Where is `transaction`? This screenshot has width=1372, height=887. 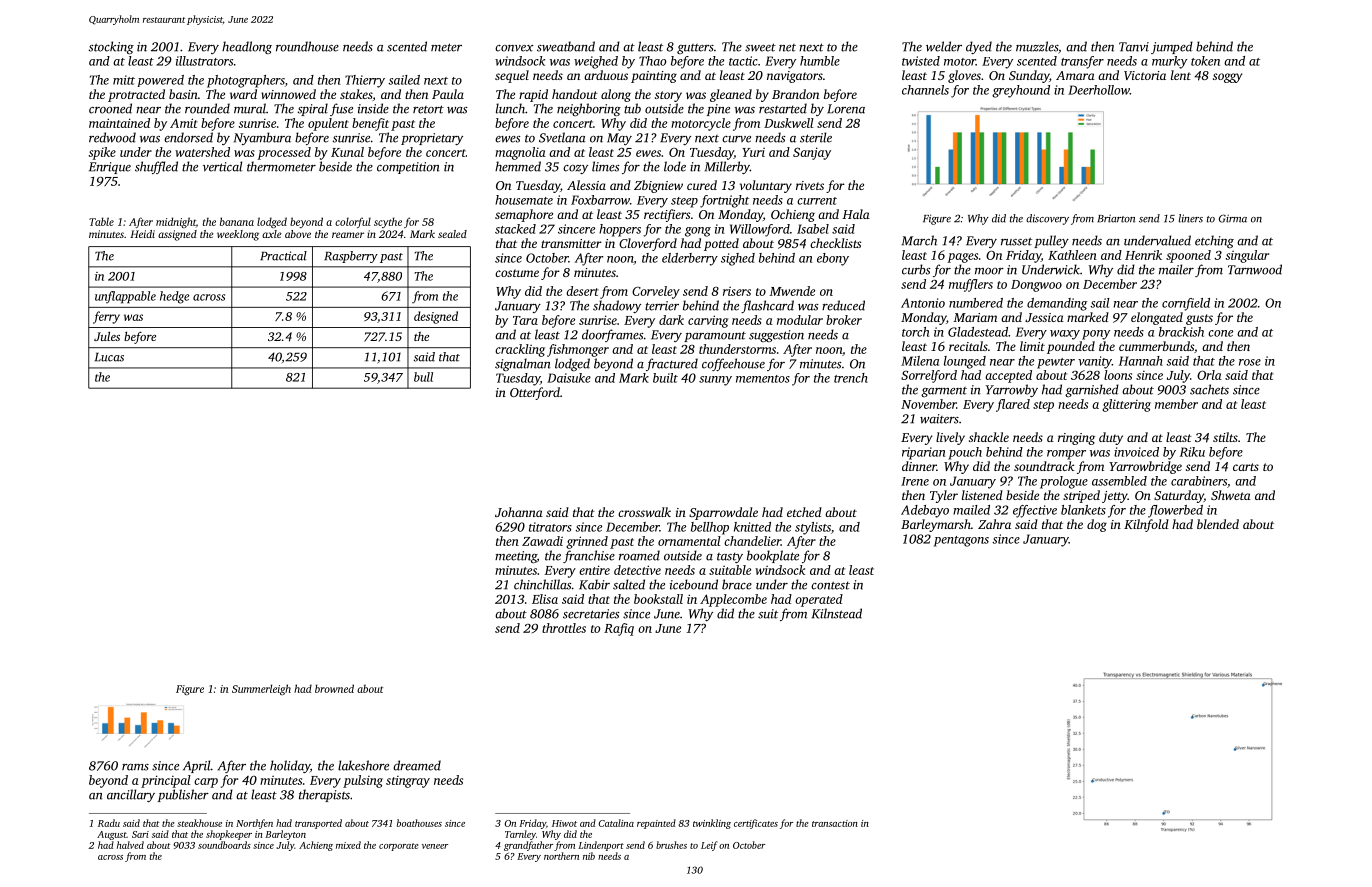 transaction is located at coordinates (835, 823).
